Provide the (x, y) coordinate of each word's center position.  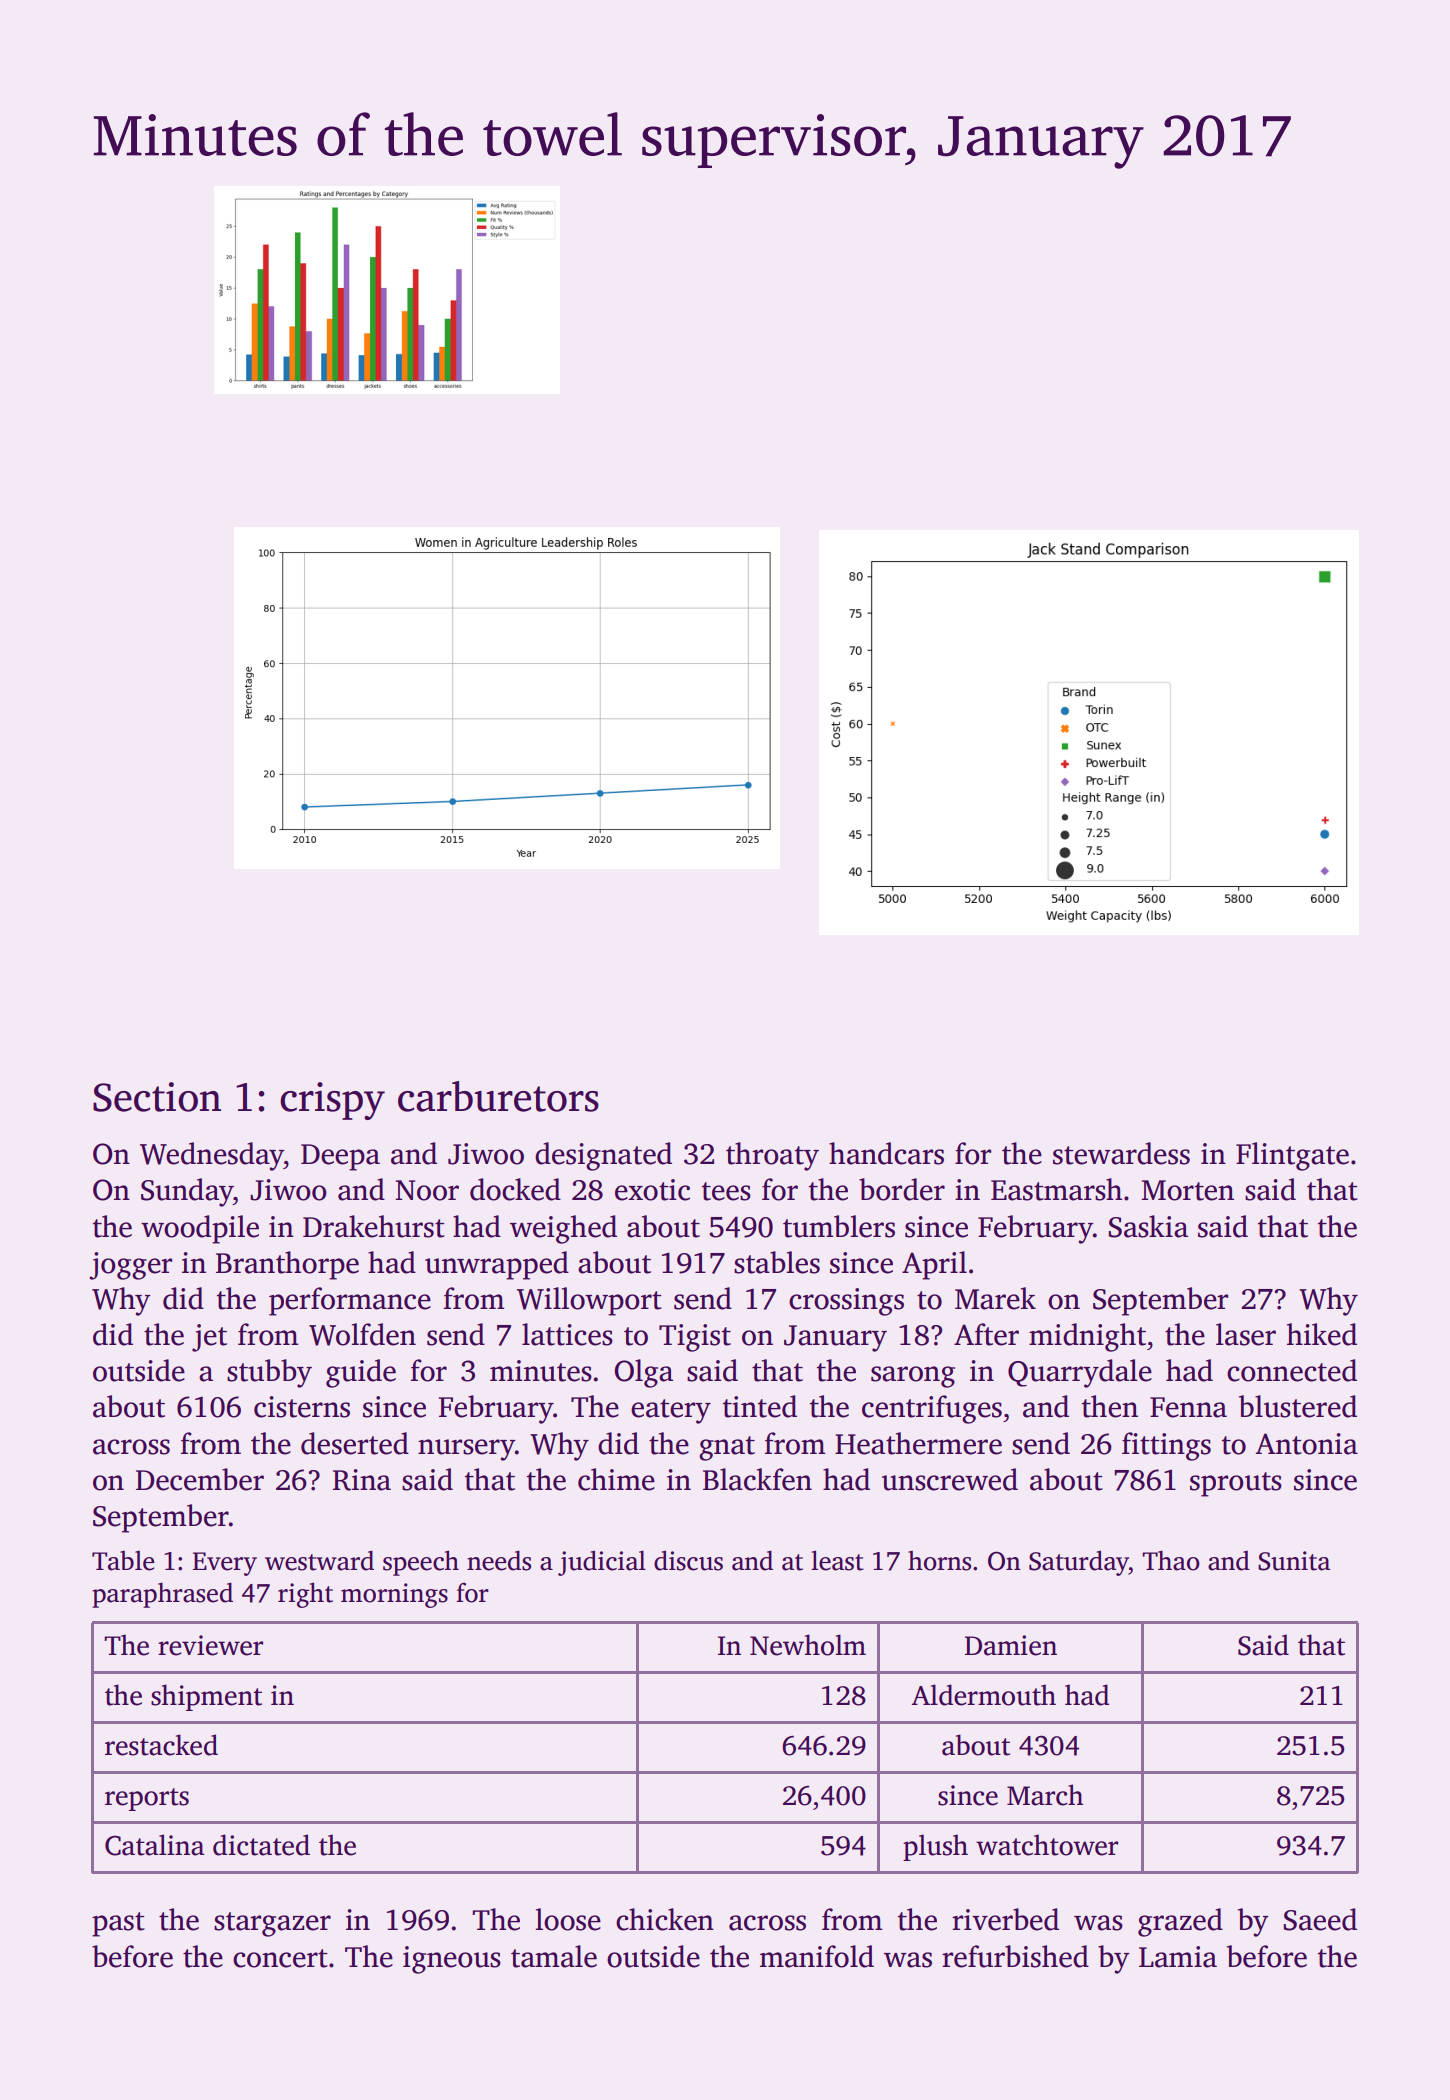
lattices (567, 1334)
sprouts (1236, 1484)
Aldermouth (983, 1695)
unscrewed (950, 1479)
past (118, 1924)
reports (147, 1799)
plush (935, 1847)
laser (1246, 1334)
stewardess (1121, 1153)
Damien (1011, 1645)
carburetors (498, 1096)
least (837, 1560)
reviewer (210, 1645)
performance (350, 1301)
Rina (362, 1480)
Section (157, 1097)
